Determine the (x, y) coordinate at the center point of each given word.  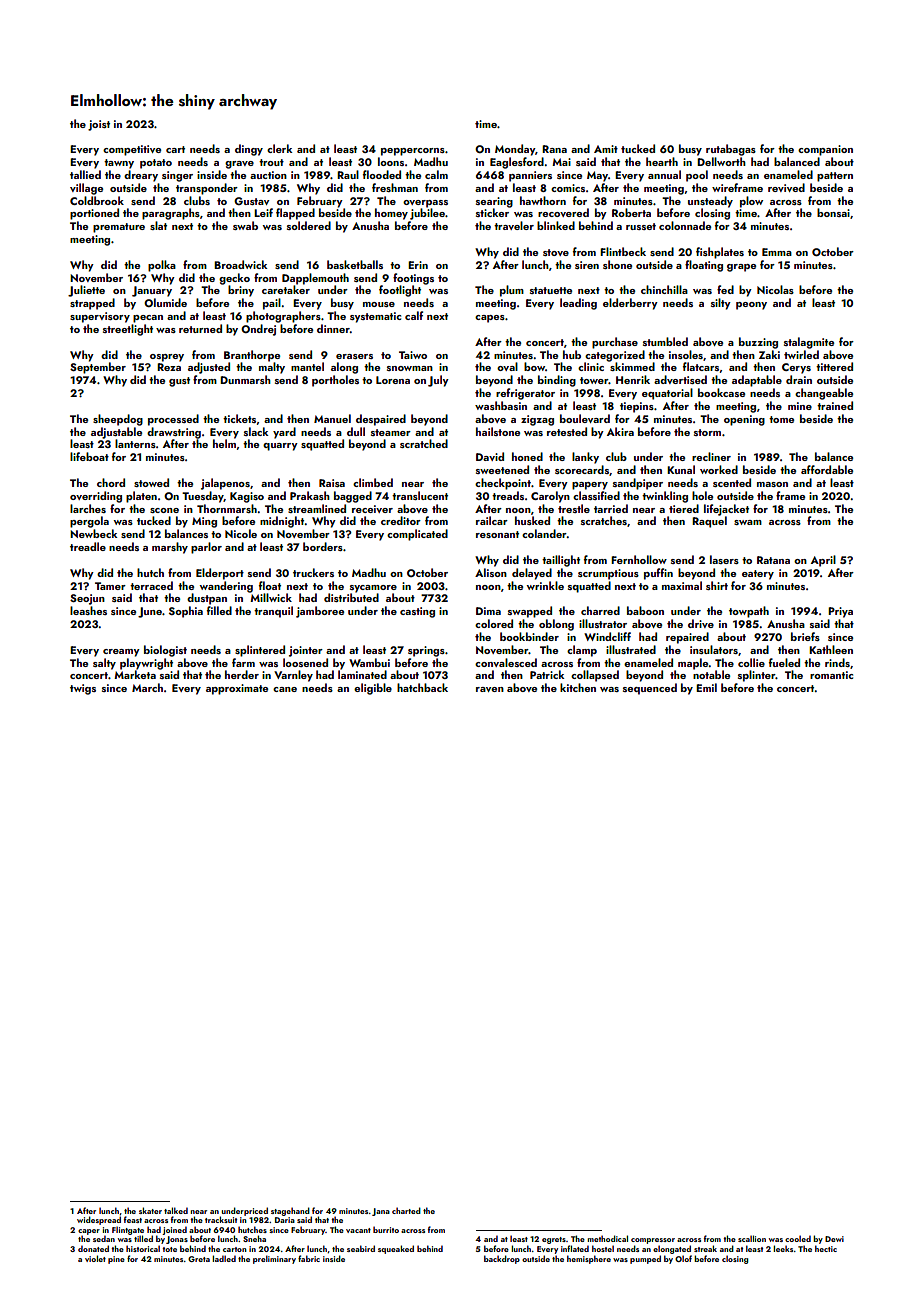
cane (285, 689)
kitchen (578, 687)
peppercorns (413, 152)
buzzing (758, 343)
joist (99, 125)
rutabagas (731, 150)
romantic (831, 675)
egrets (554, 1240)
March (147, 687)
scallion (752, 1238)
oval (507, 366)
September (98, 368)
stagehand (290, 1211)
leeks (783, 1248)
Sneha (254, 1238)
